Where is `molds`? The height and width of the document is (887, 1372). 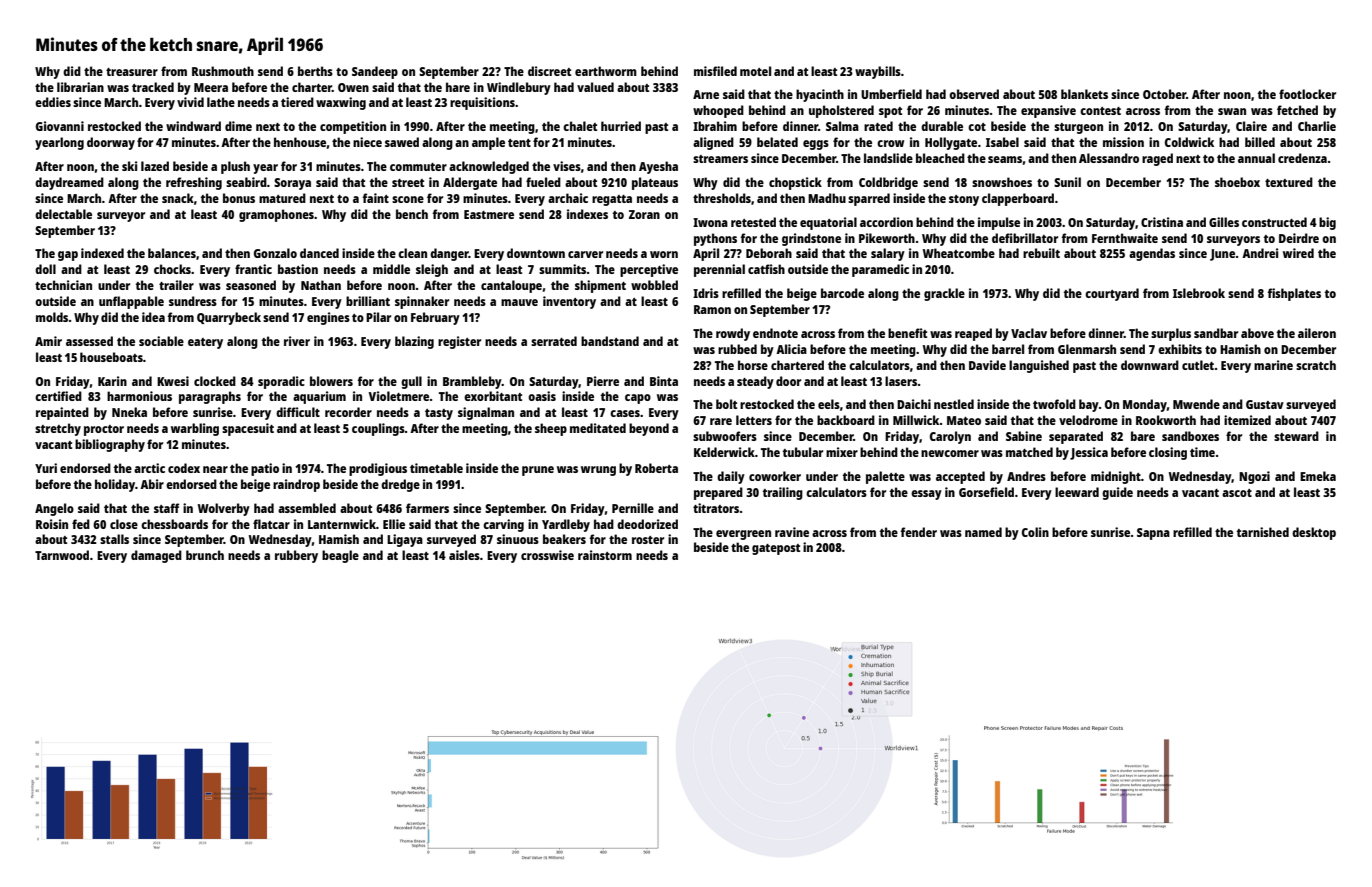 molds is located at coordinates (52, 317).
